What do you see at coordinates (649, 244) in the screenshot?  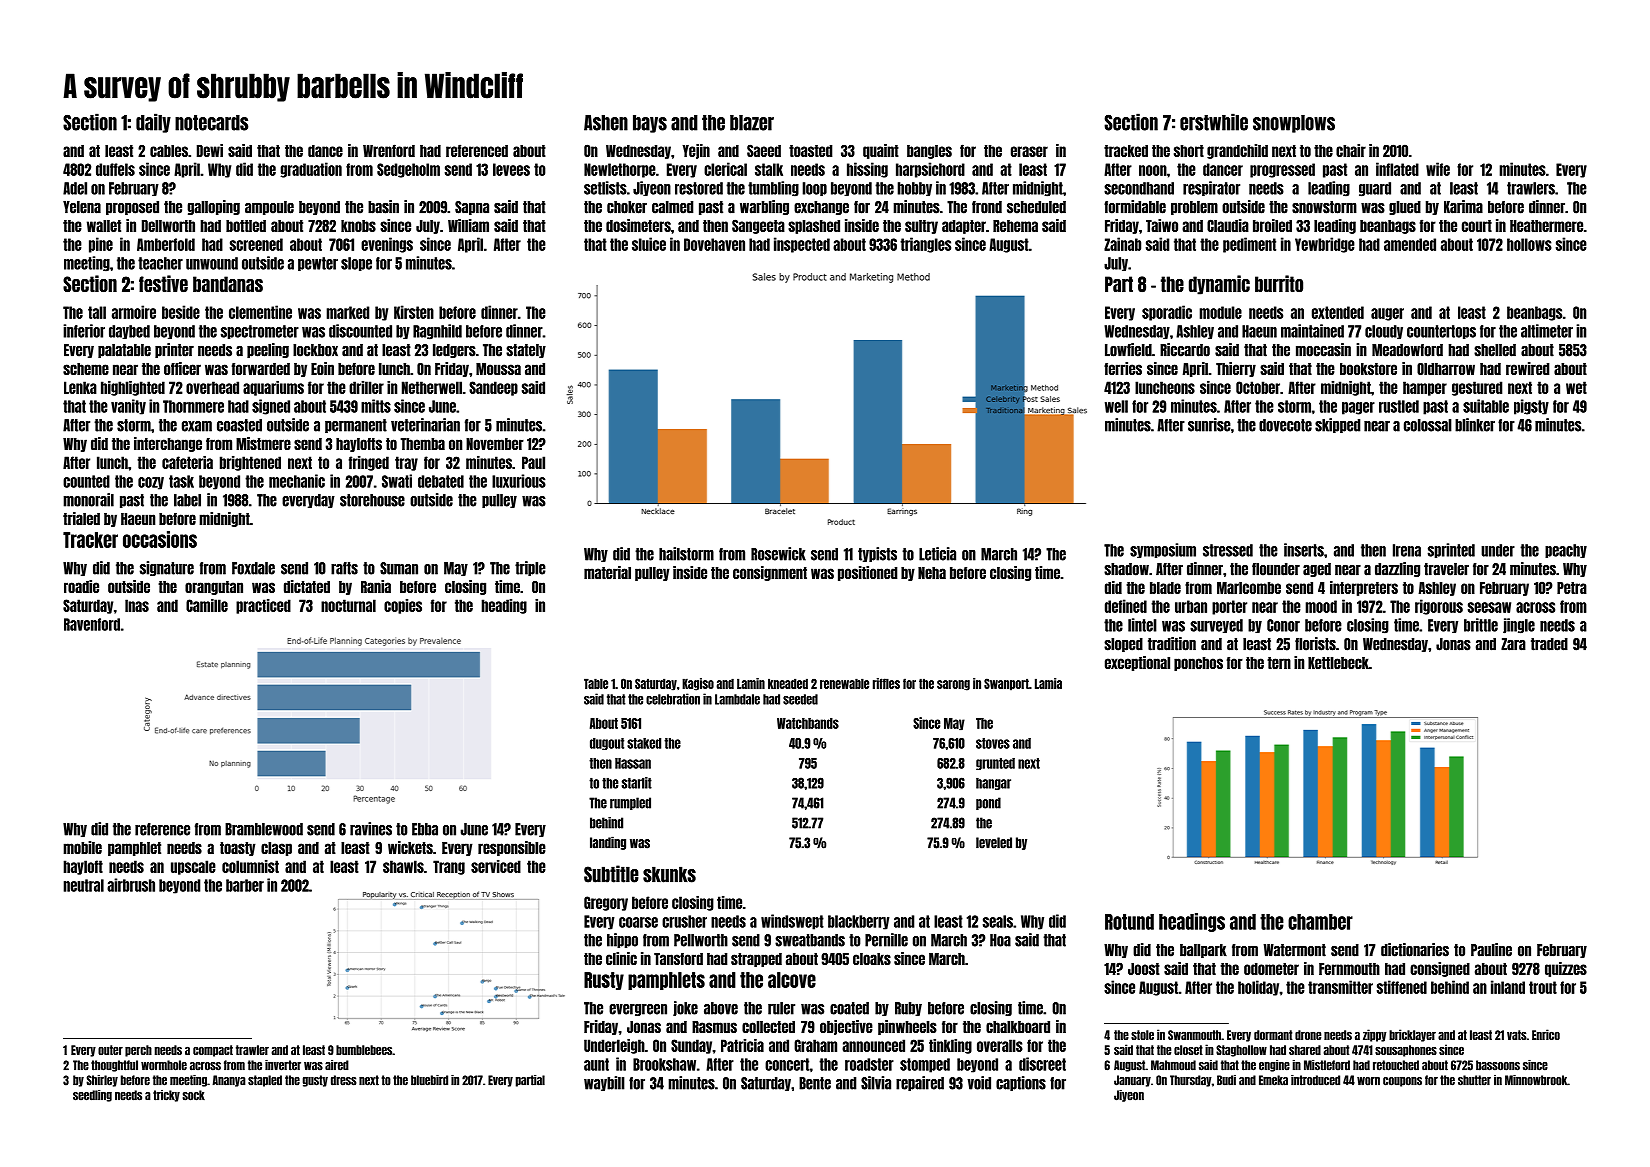 I see `sluice` at bounding box center [649, 244].
